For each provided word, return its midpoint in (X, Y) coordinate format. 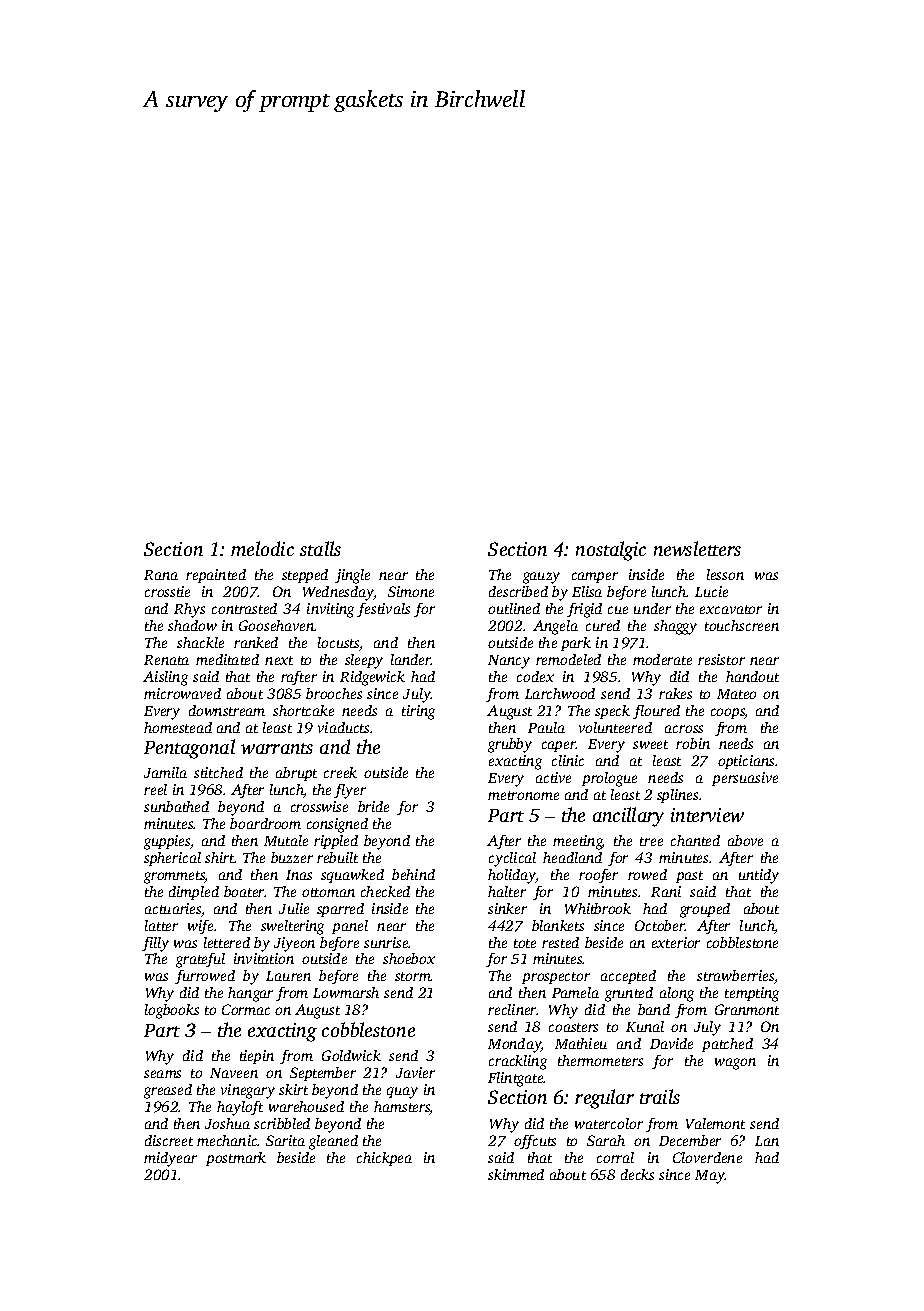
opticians (746, 762)
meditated (227, 659)
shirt (220, 857)
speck (612, 712)
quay (402, 1093)
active (553, 777)
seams (162, 1074)
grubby (510, 745)
